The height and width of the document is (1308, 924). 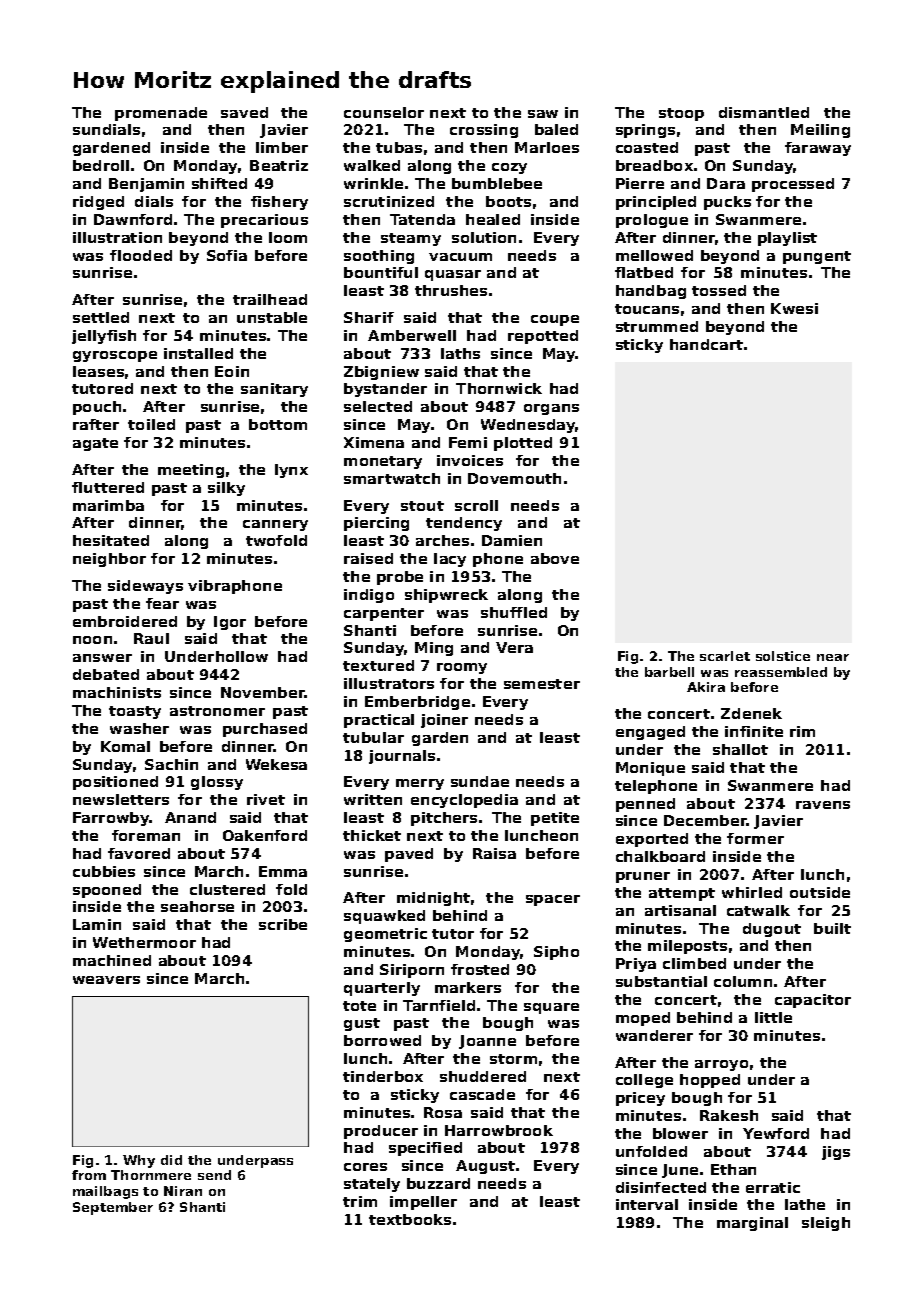 I want to click on Wednesday, so click(x=528, y=426).
